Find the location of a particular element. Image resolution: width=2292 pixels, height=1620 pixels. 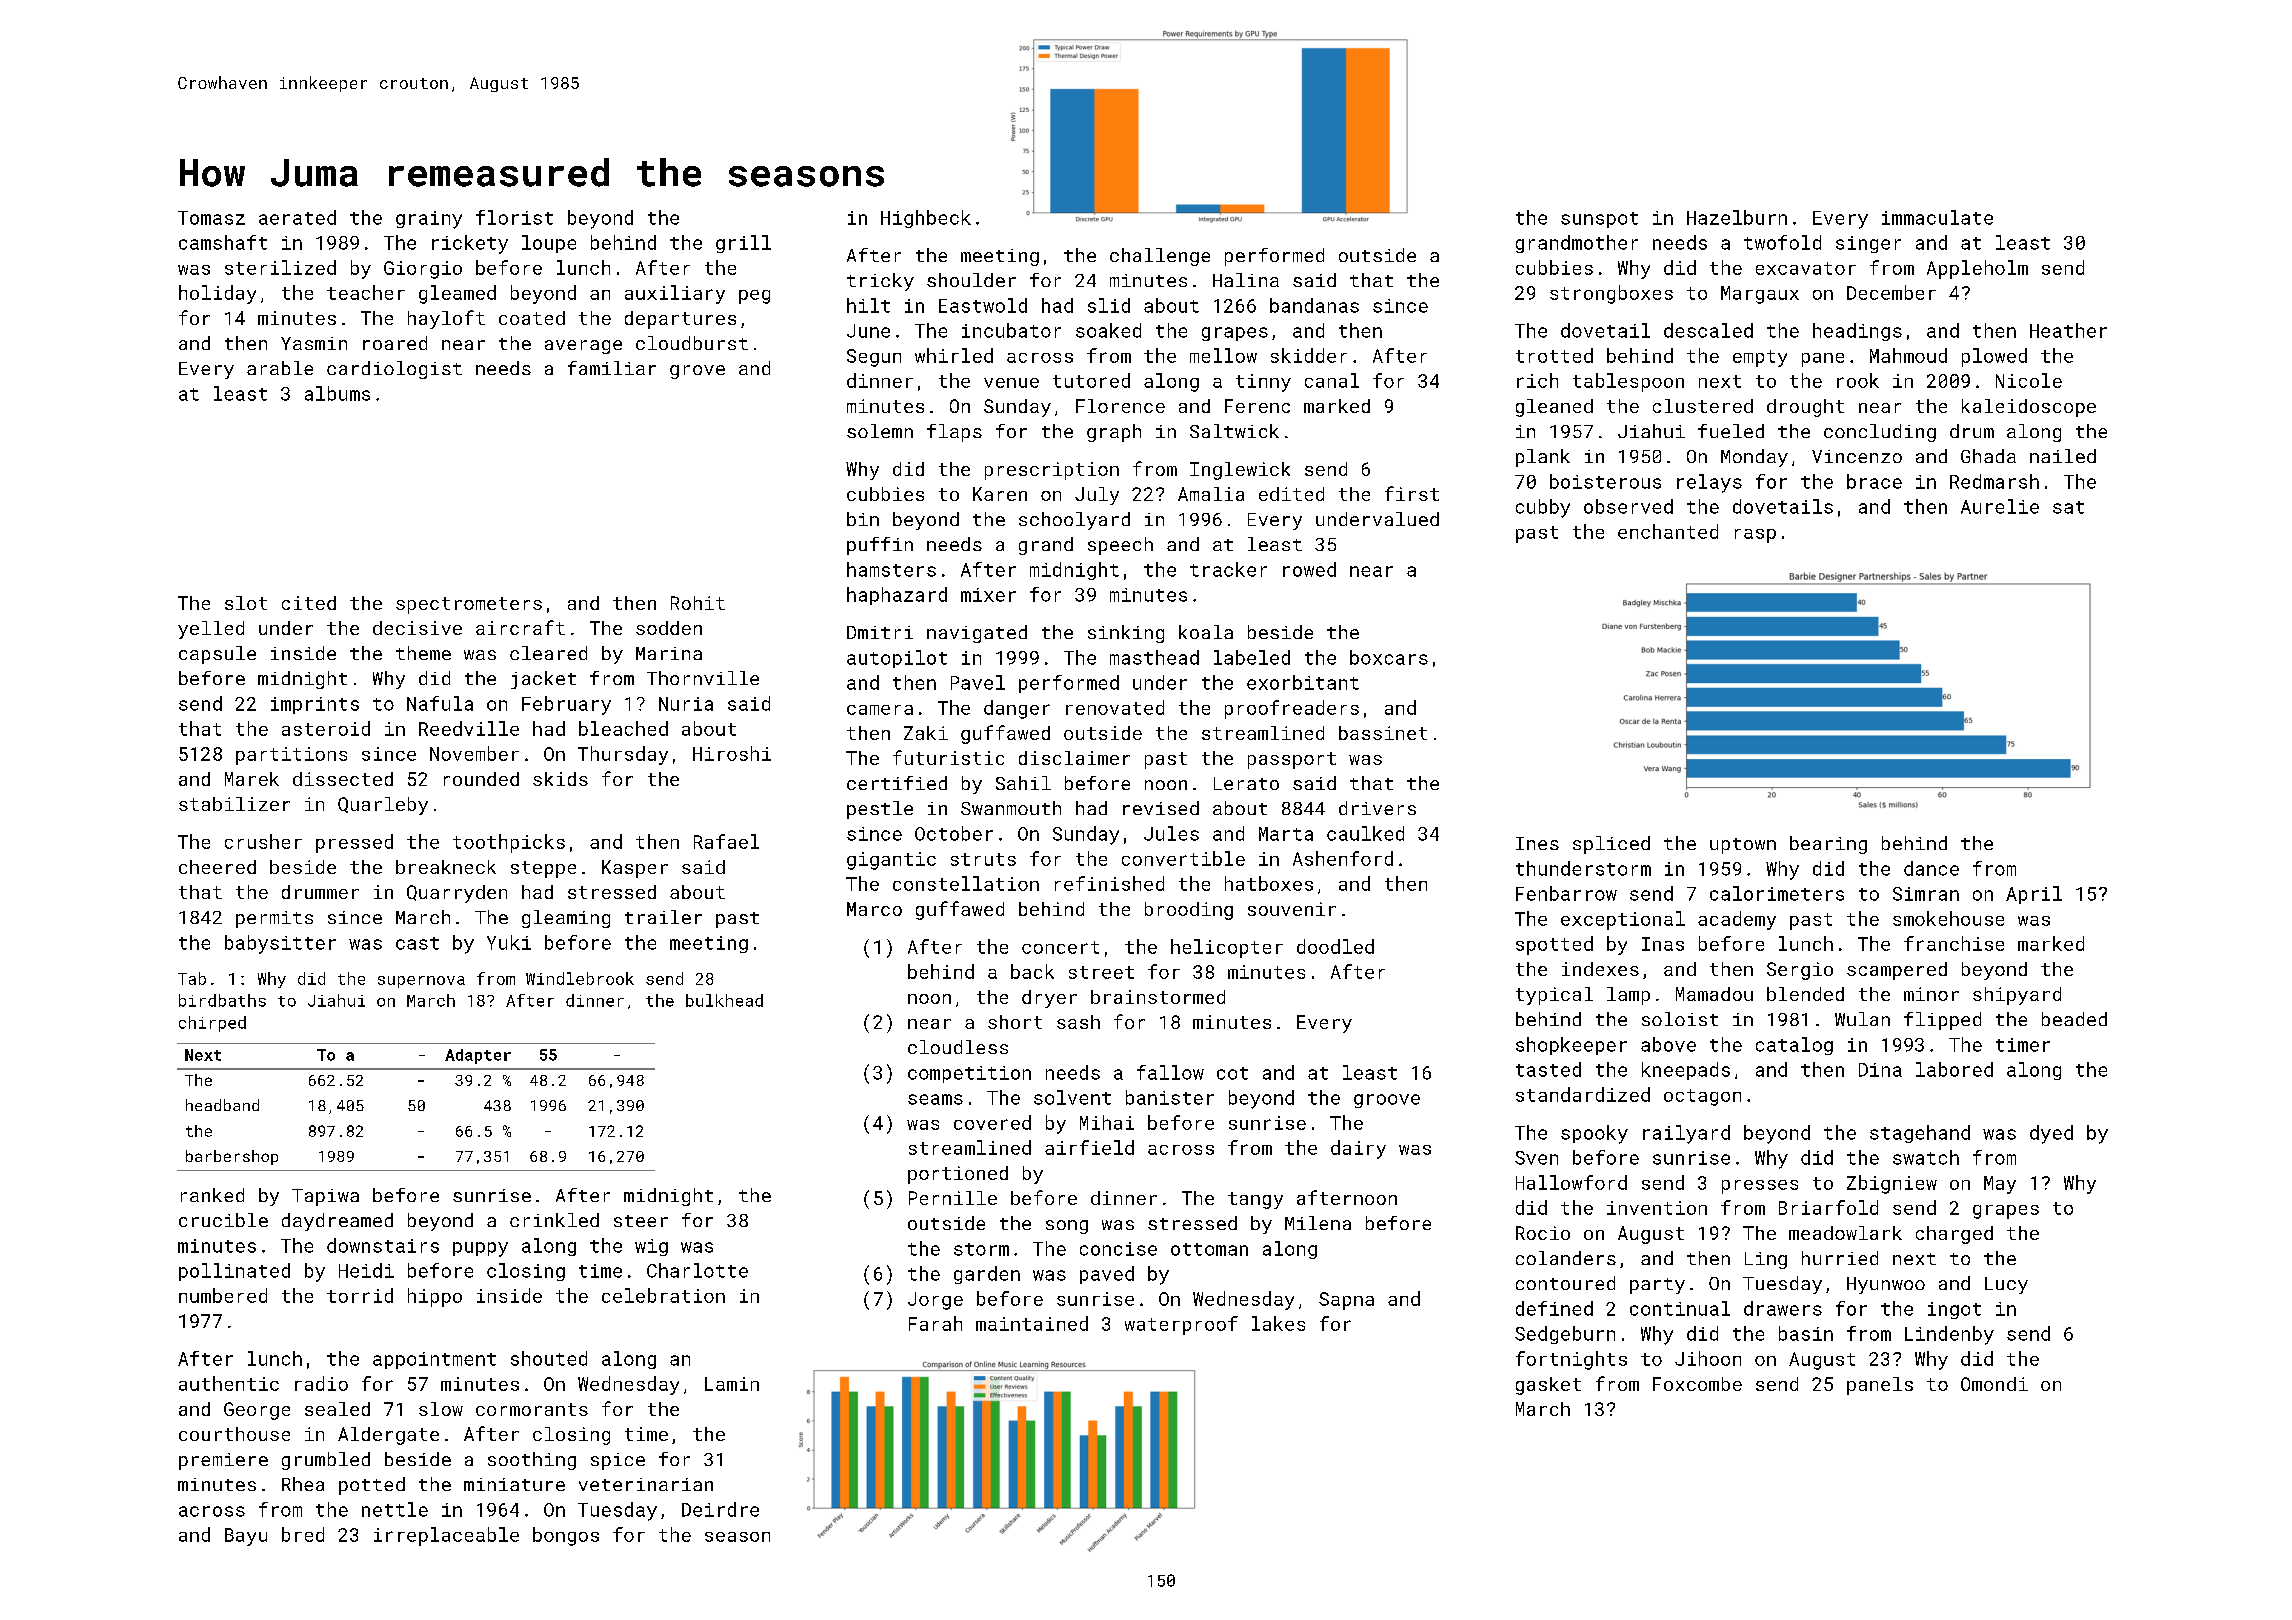

fallow is located at coordinates (1170, 1072).
